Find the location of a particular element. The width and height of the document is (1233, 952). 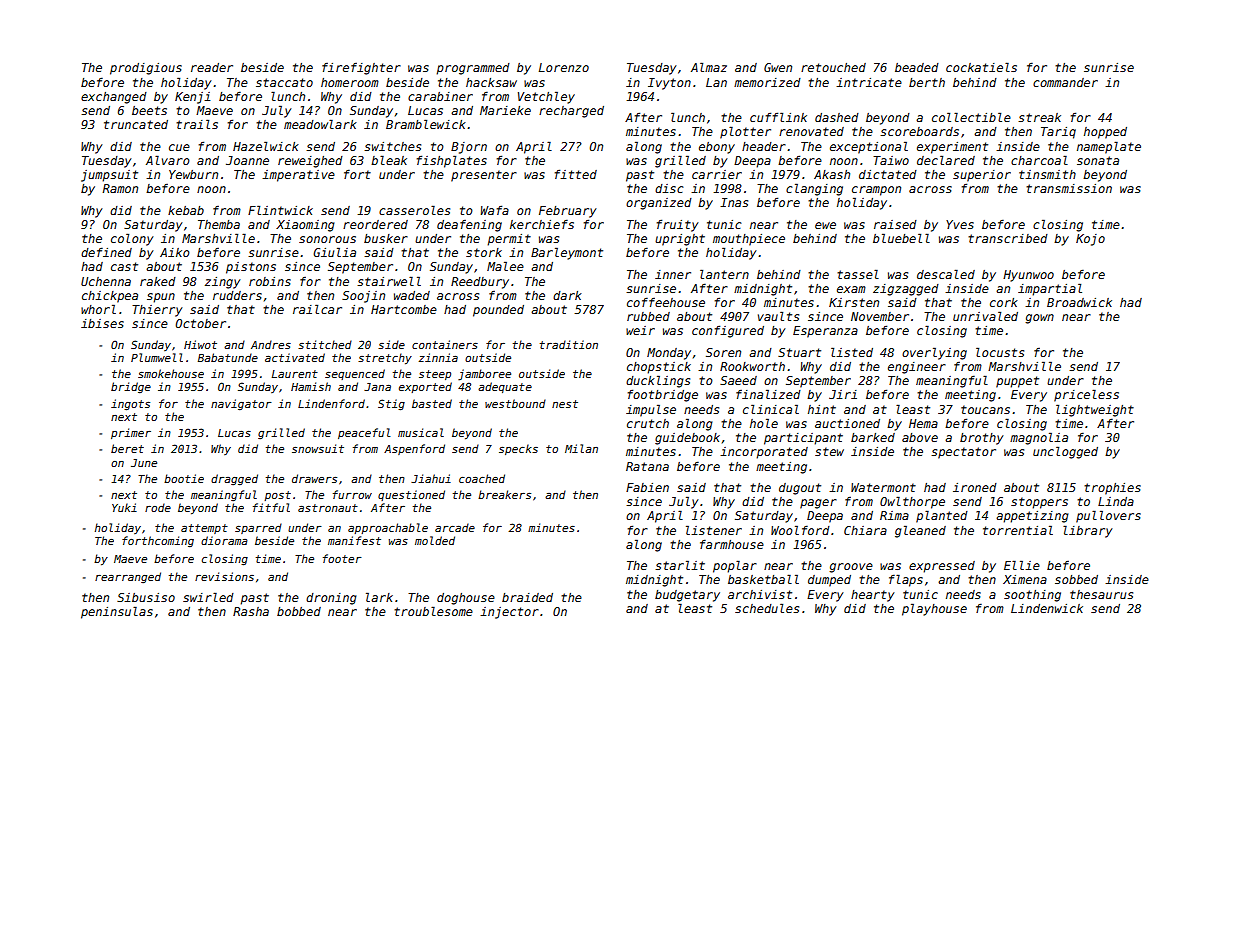

braided is located at coordinates (527, 597).
